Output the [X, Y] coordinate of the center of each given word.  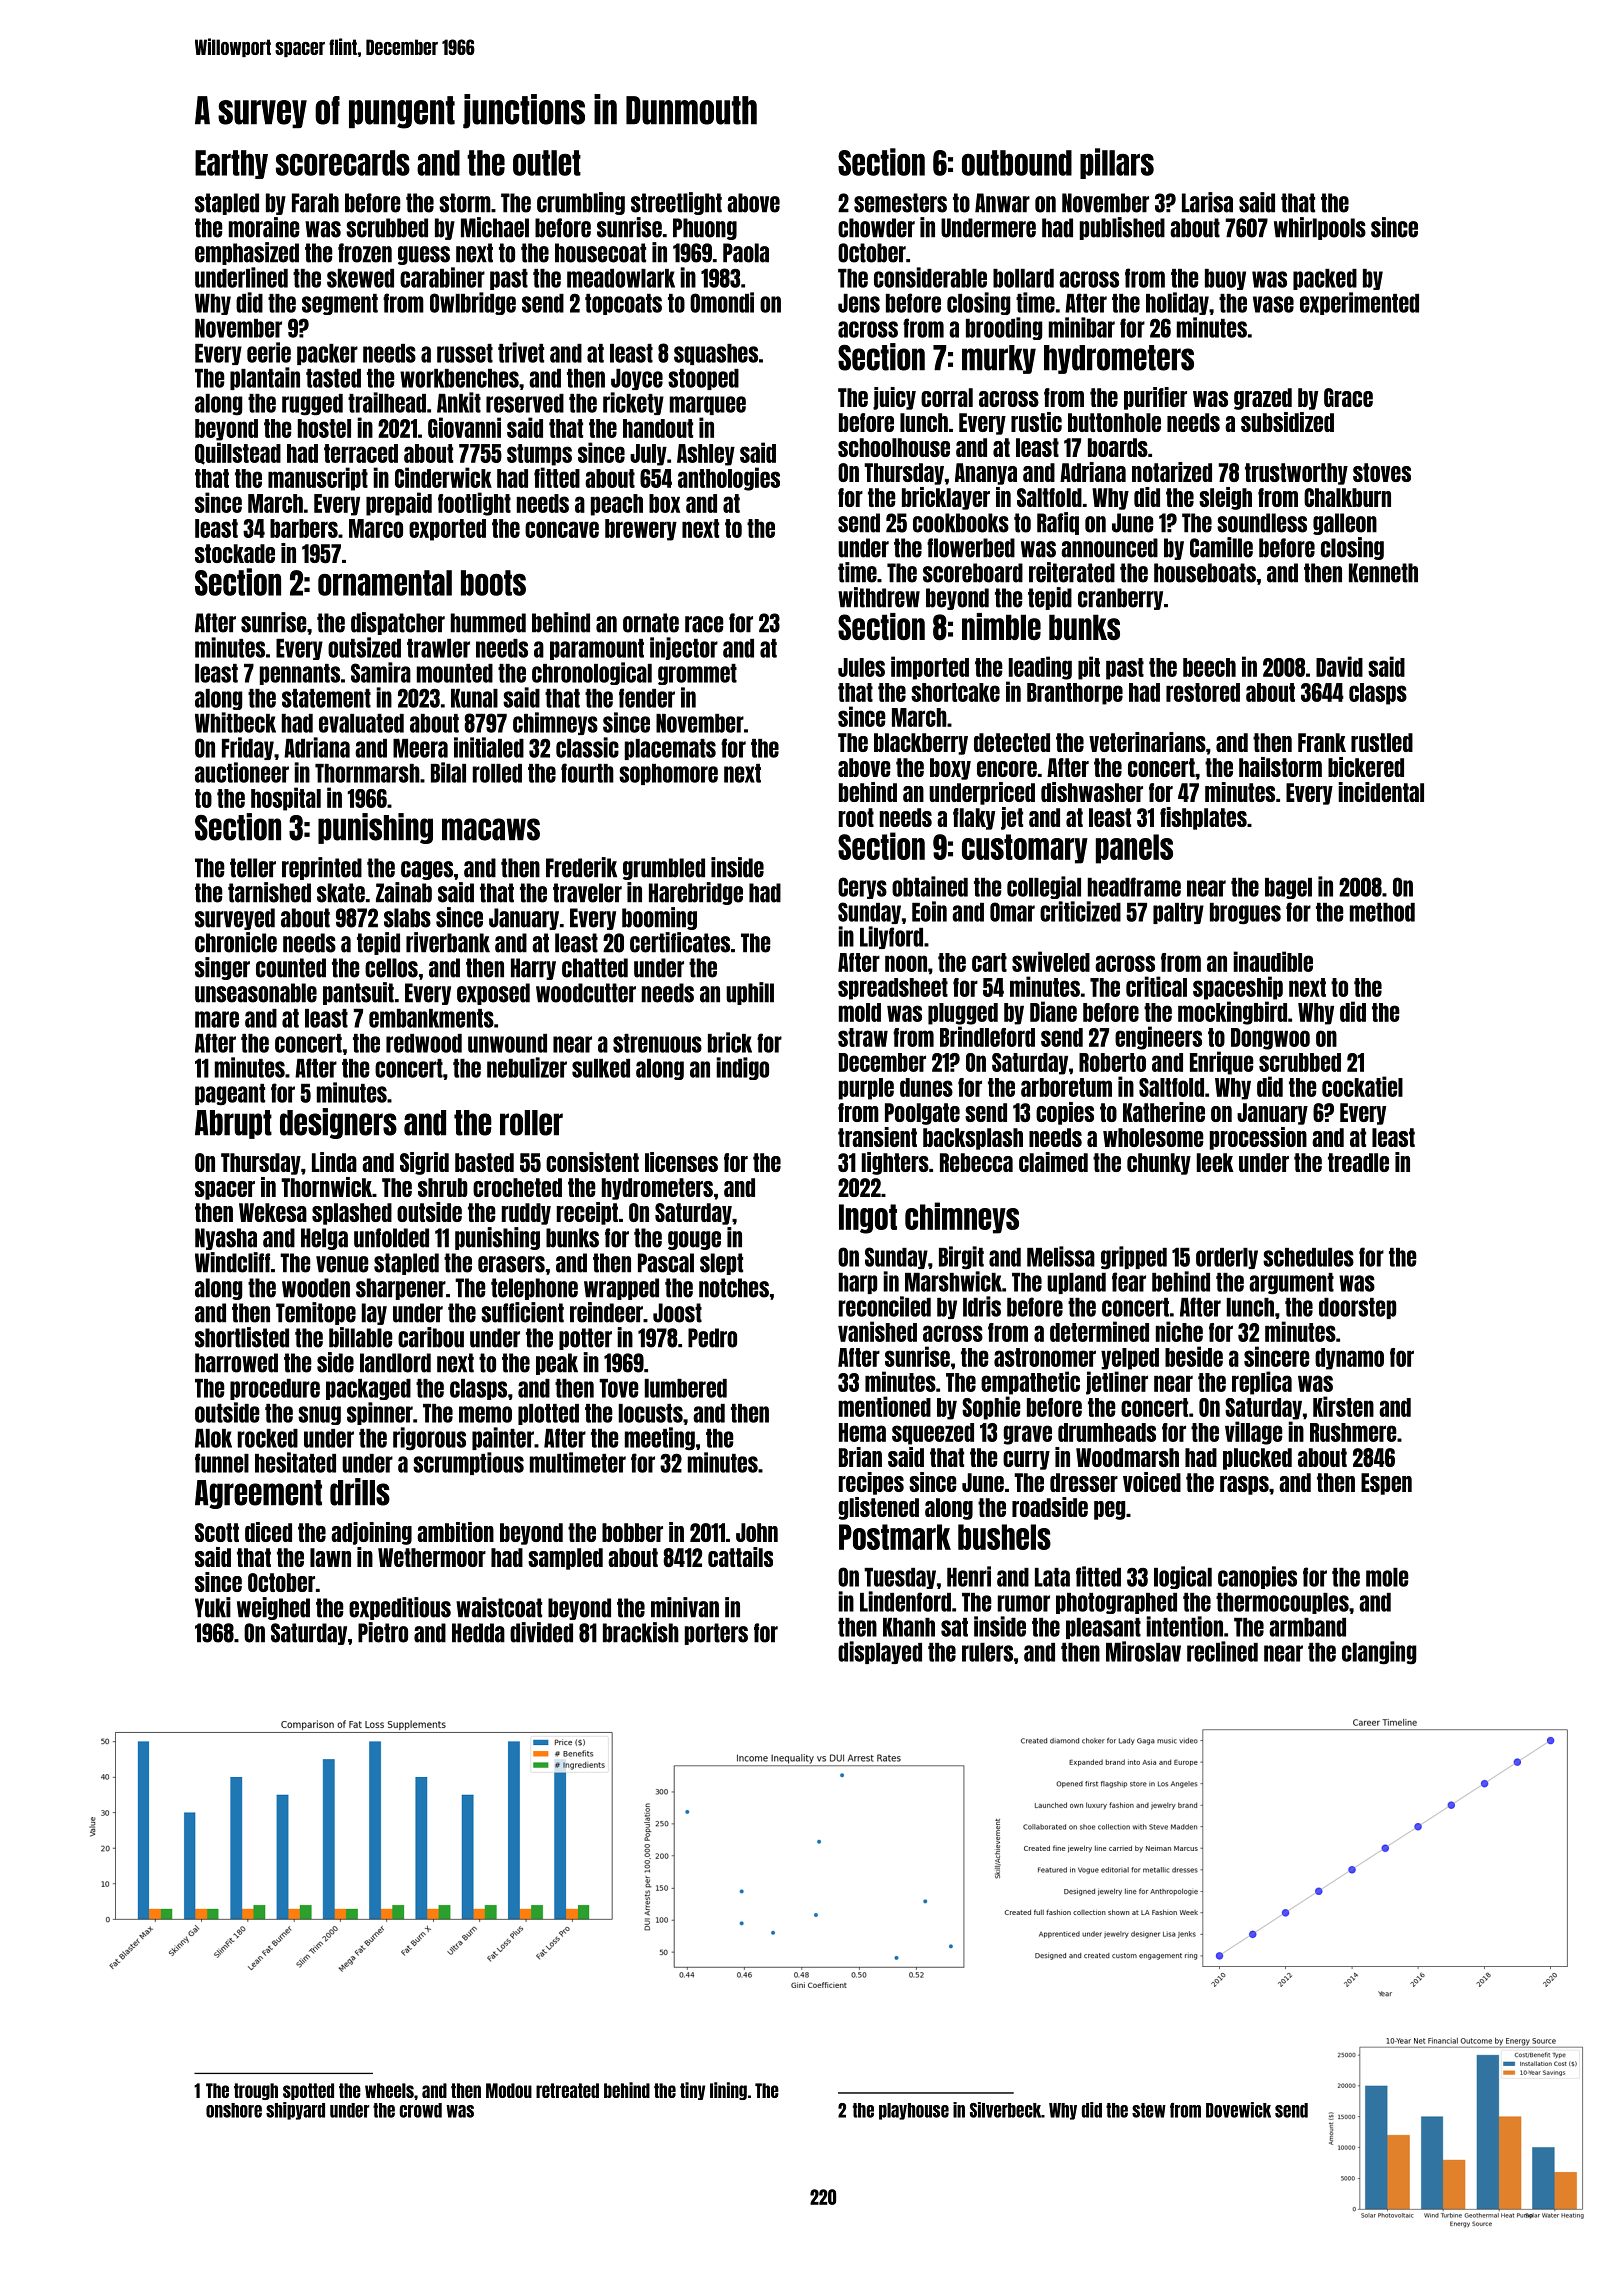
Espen [1386, 1484]
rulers [987, 1652]
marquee [708, 405]
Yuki [213, 1607]
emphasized [247, 253]
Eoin [929, 911]
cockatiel [1362, 1086]
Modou [509, 2090]
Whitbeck [235, 722]
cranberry [1120, 599]
